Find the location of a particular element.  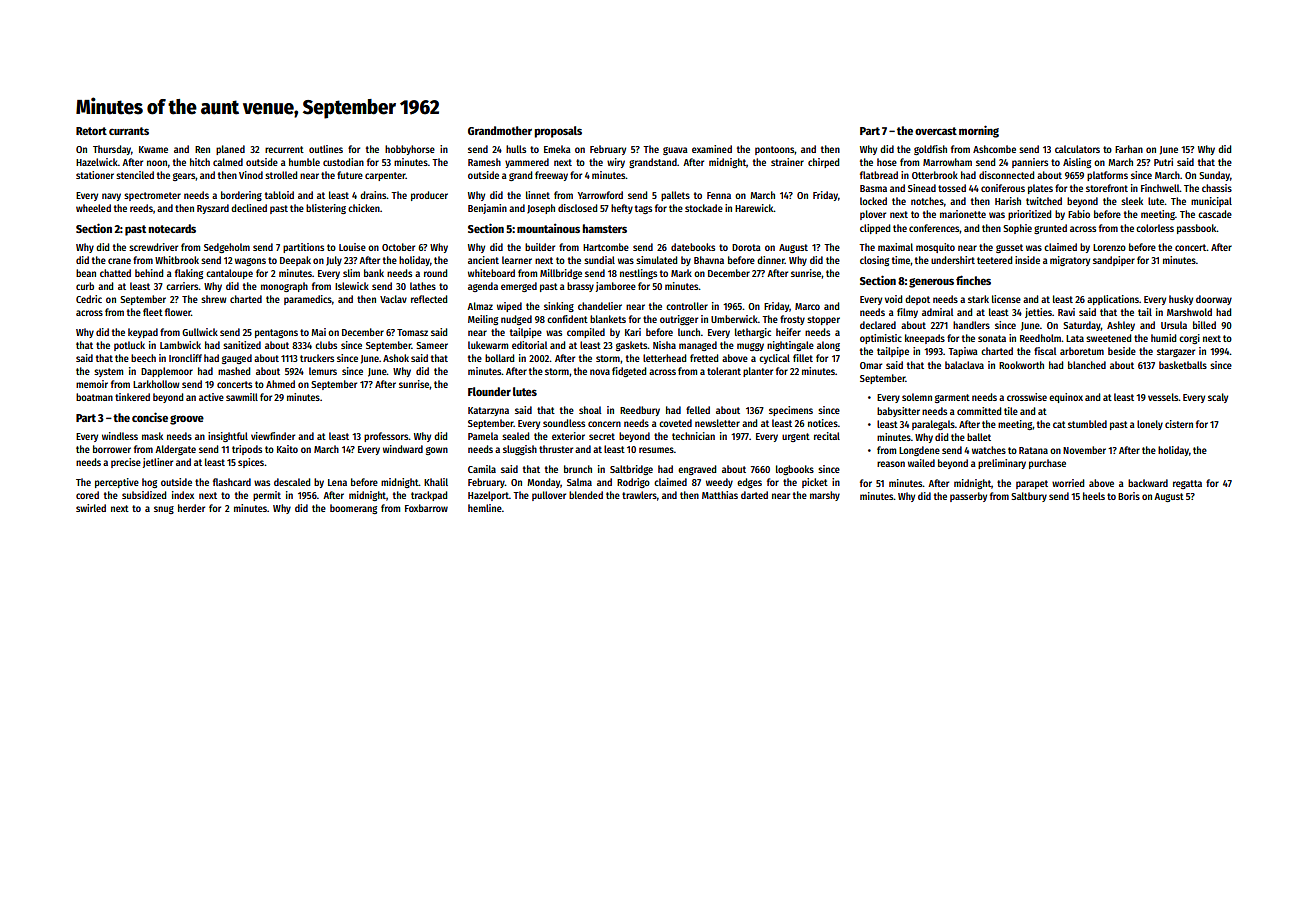

clubs is located at coordinates (326, 345).
